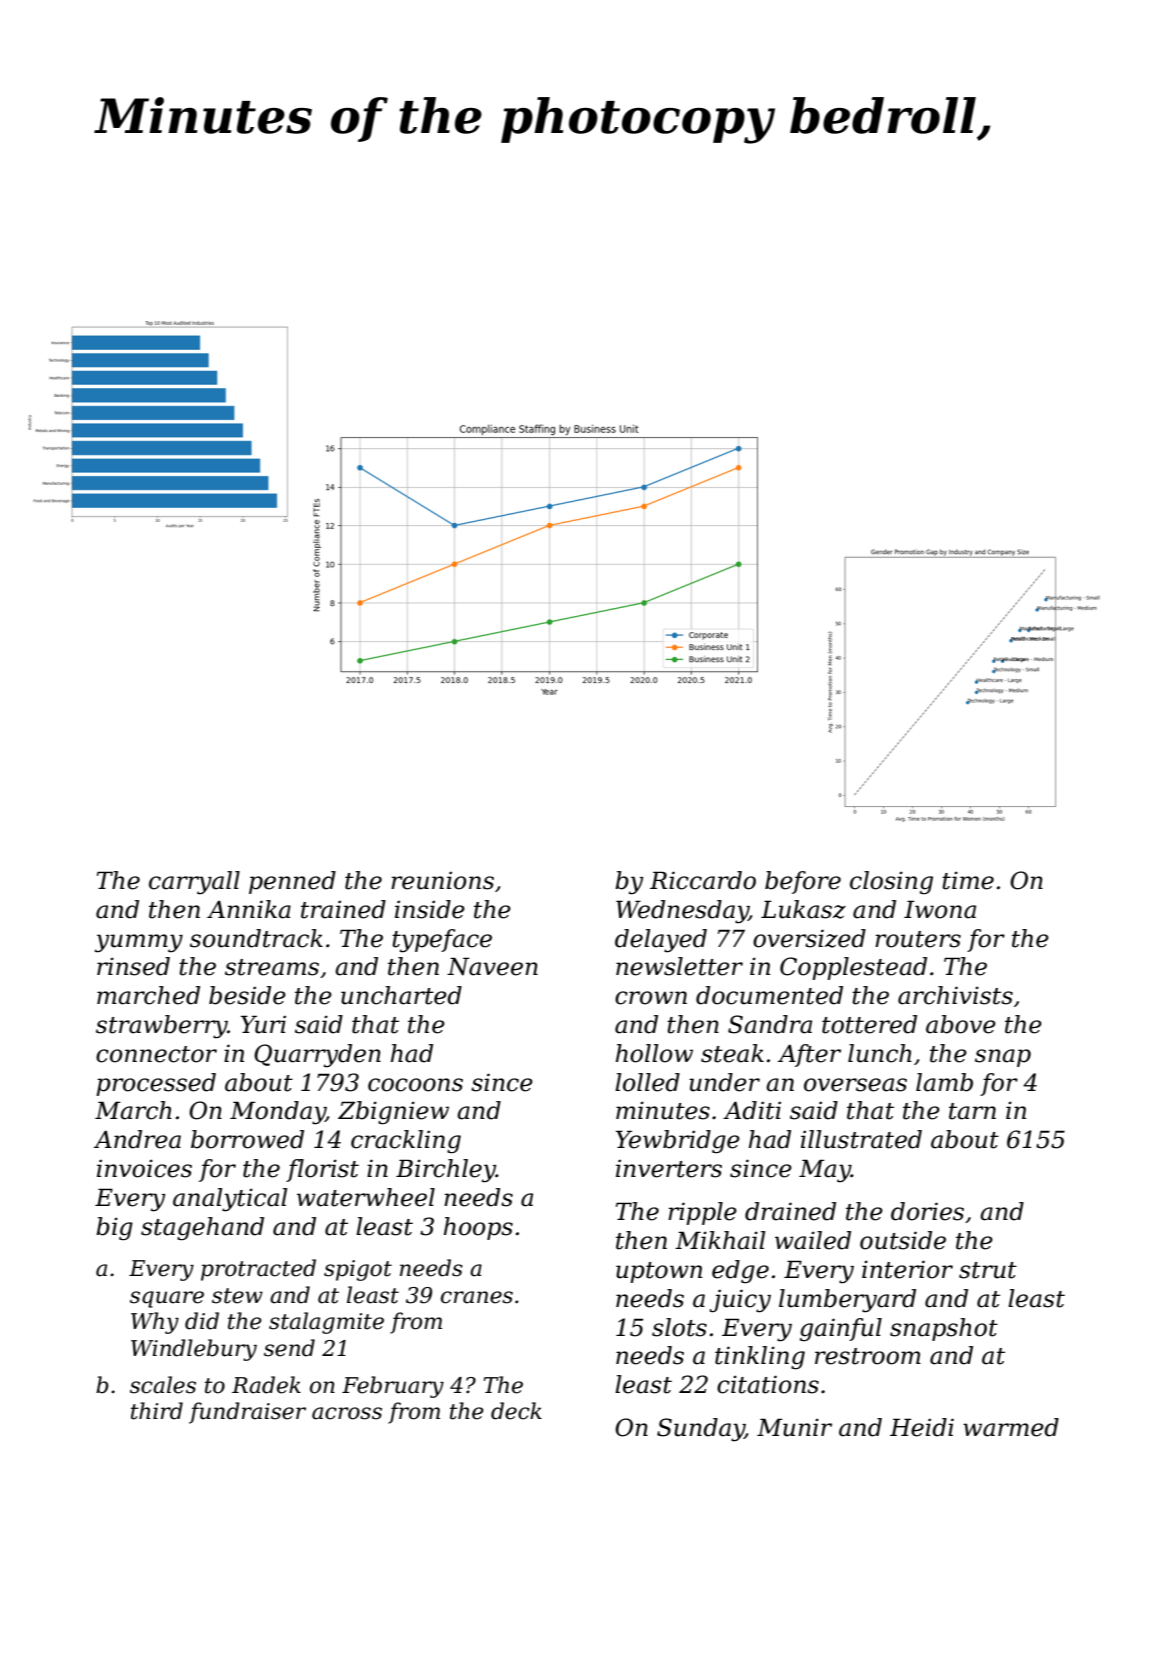  What do you see at coordinates (813, 1240) in the document?
I see `wailed` at bounding box center [813, 1240].
